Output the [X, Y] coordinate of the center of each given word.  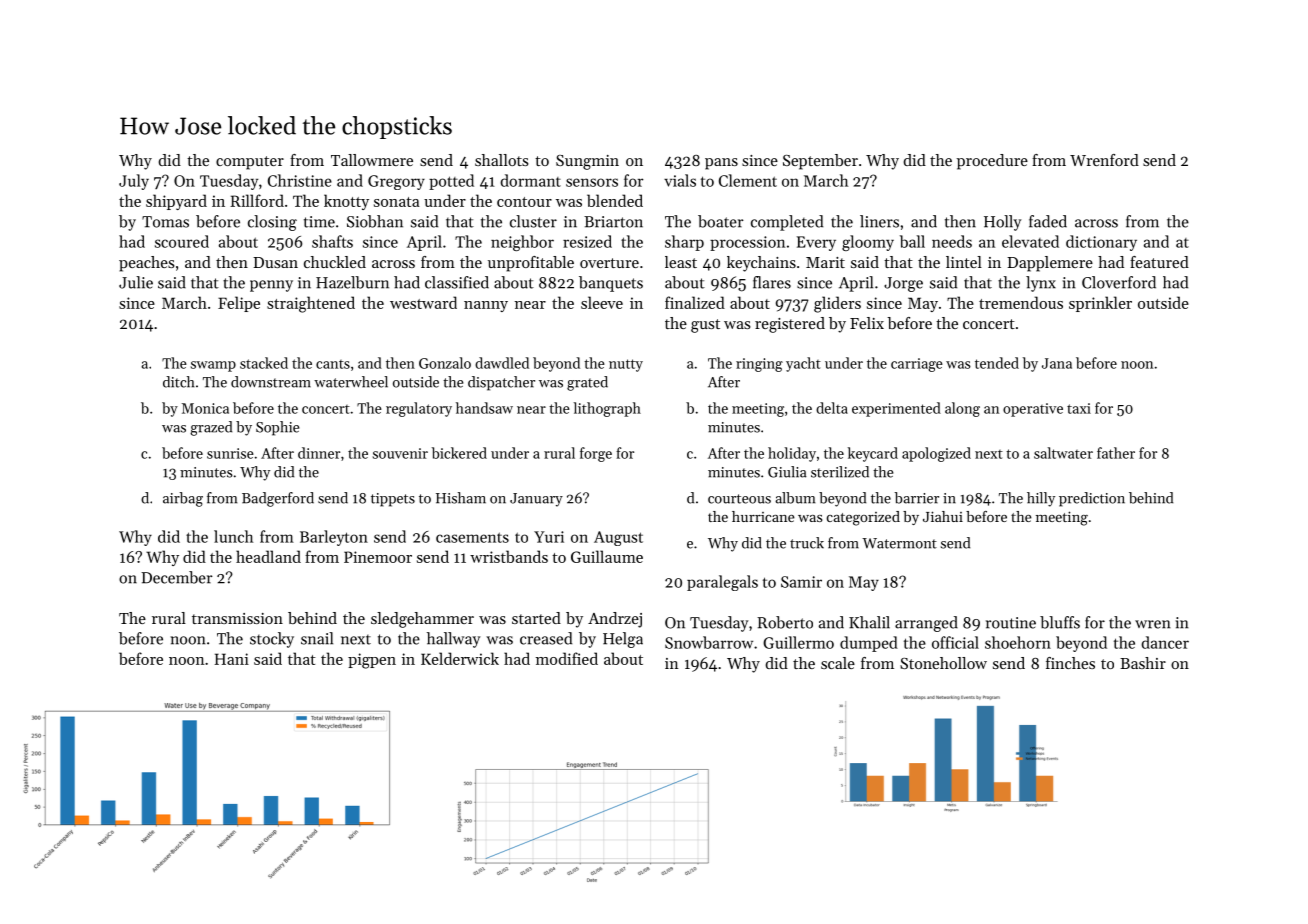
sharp [684, 243]
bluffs [1060, 622]
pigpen [372, 661]
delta [832, 408]
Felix [867, 323]
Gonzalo [445, 363]
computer [250, 163]
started [536, 618]
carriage [917, 365]
